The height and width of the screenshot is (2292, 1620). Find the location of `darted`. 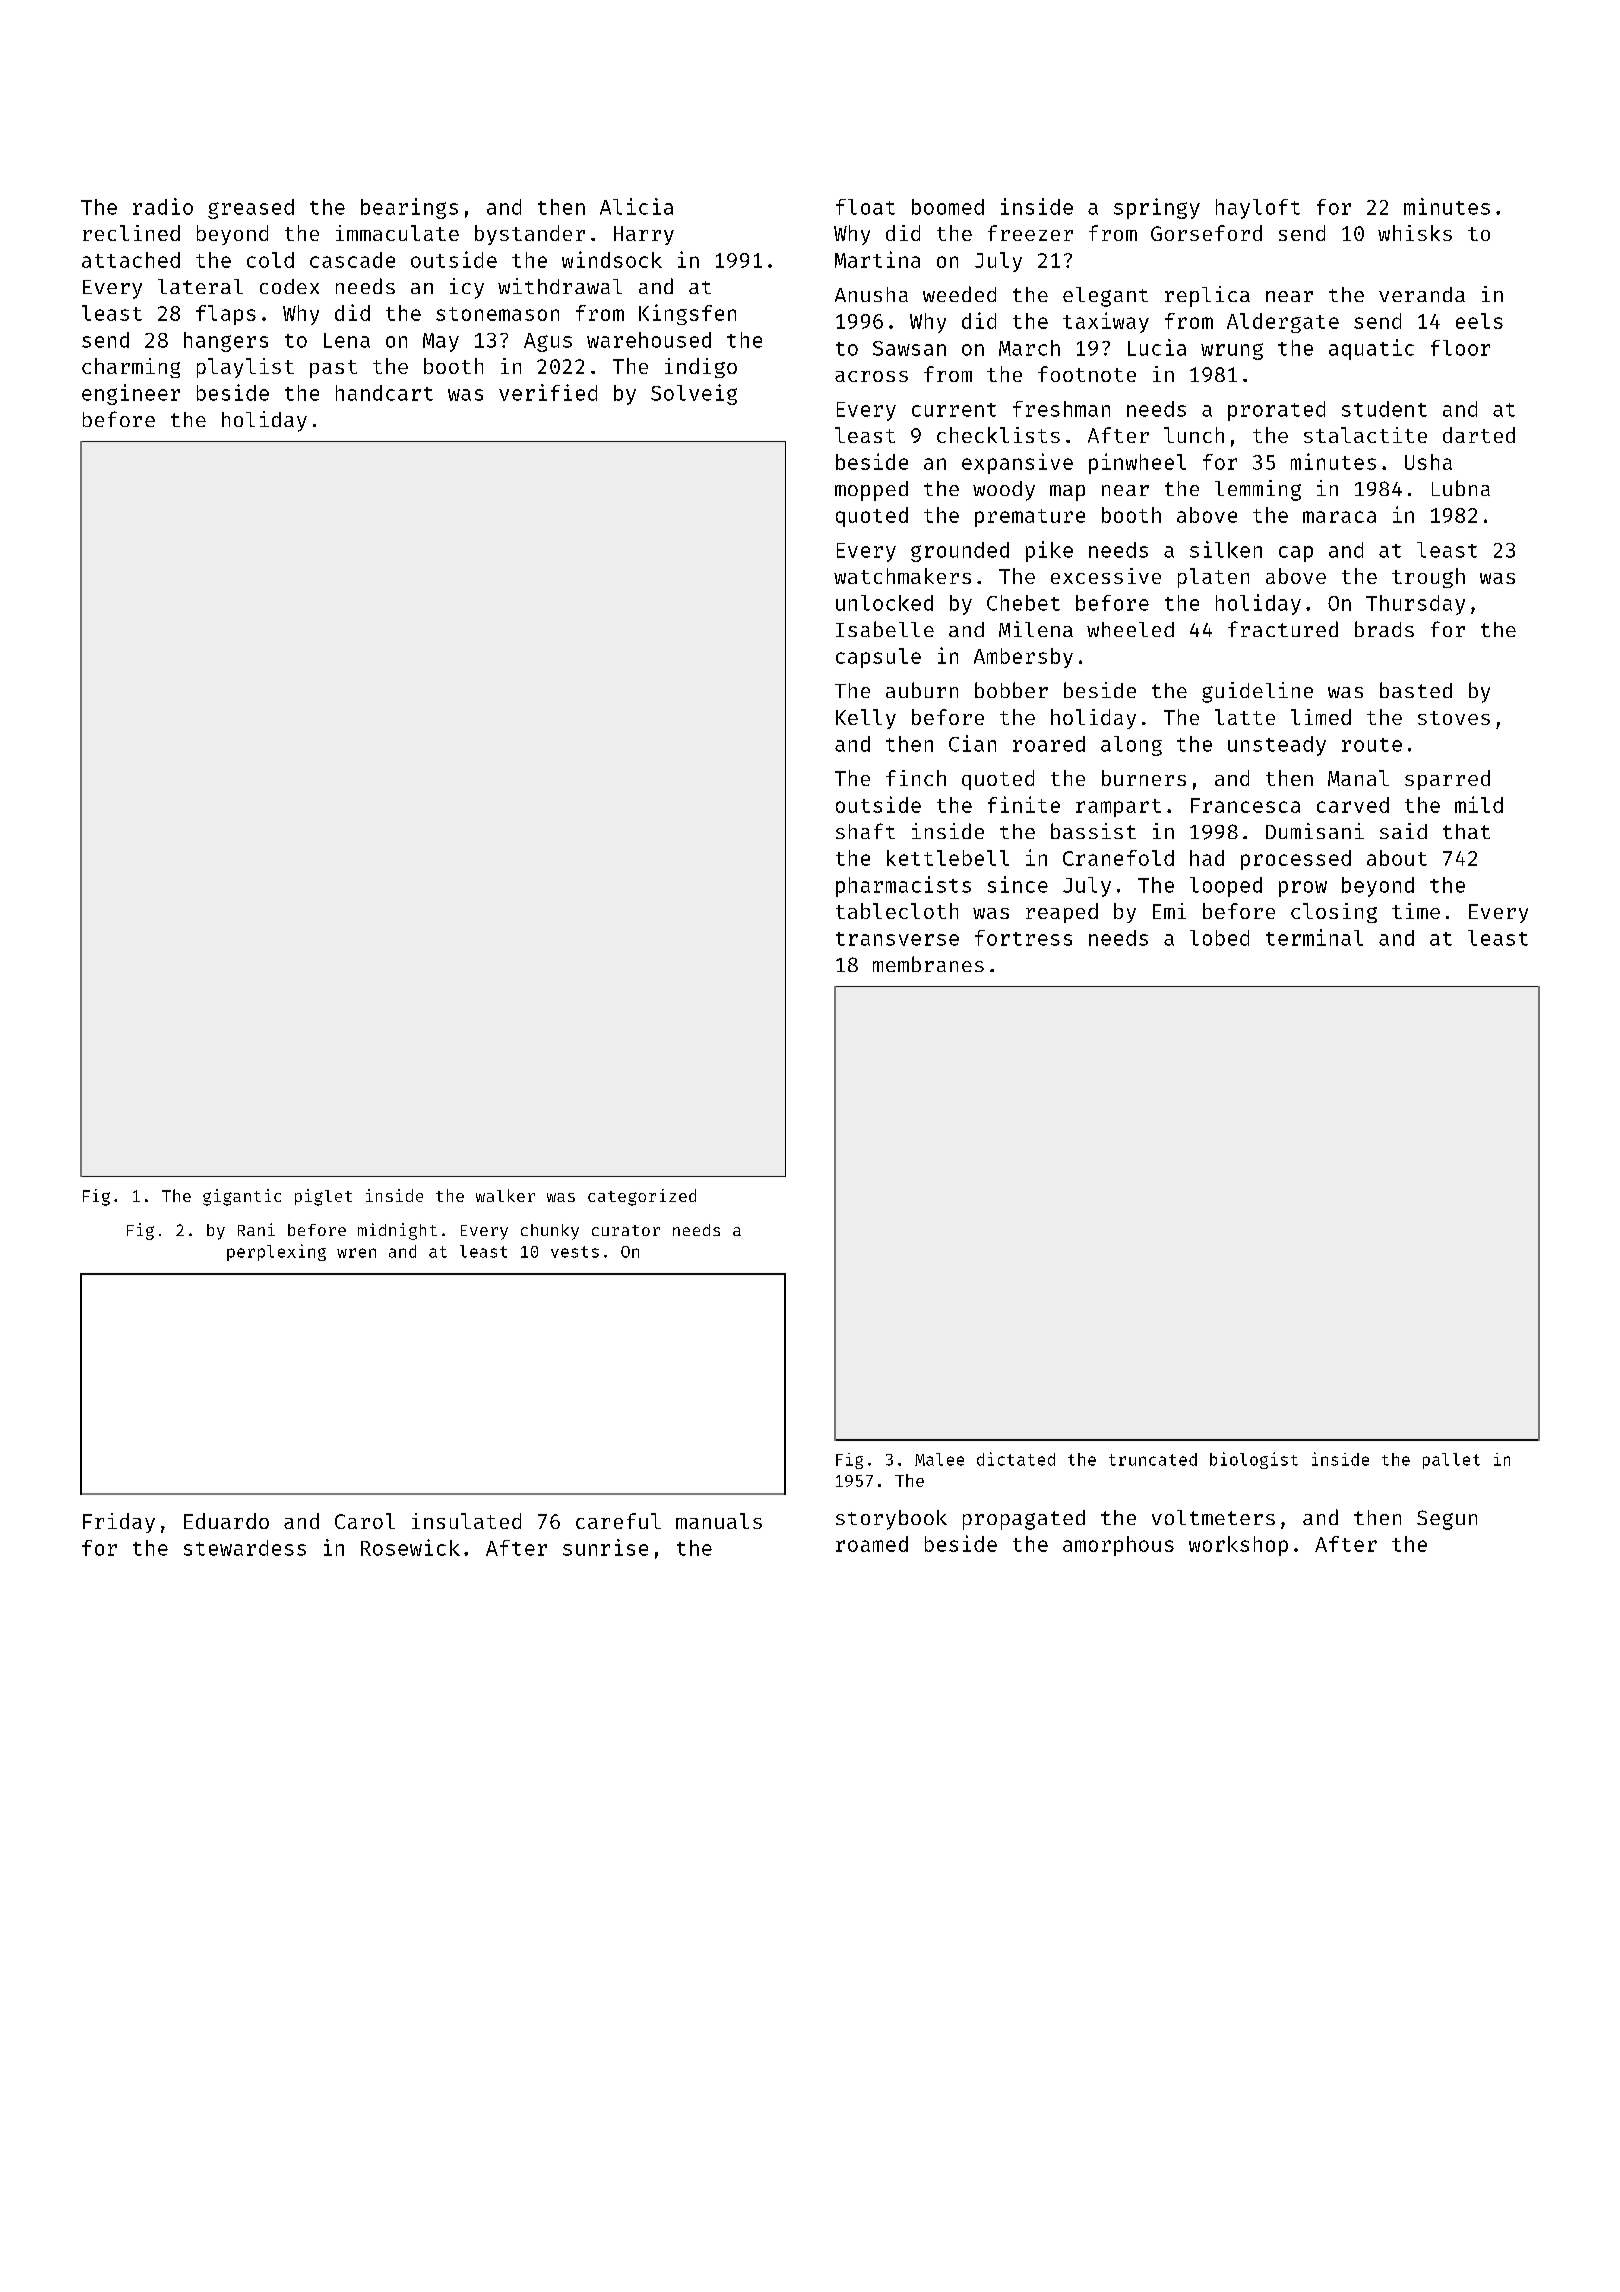

darted is located at coordinates (1479, 435).
